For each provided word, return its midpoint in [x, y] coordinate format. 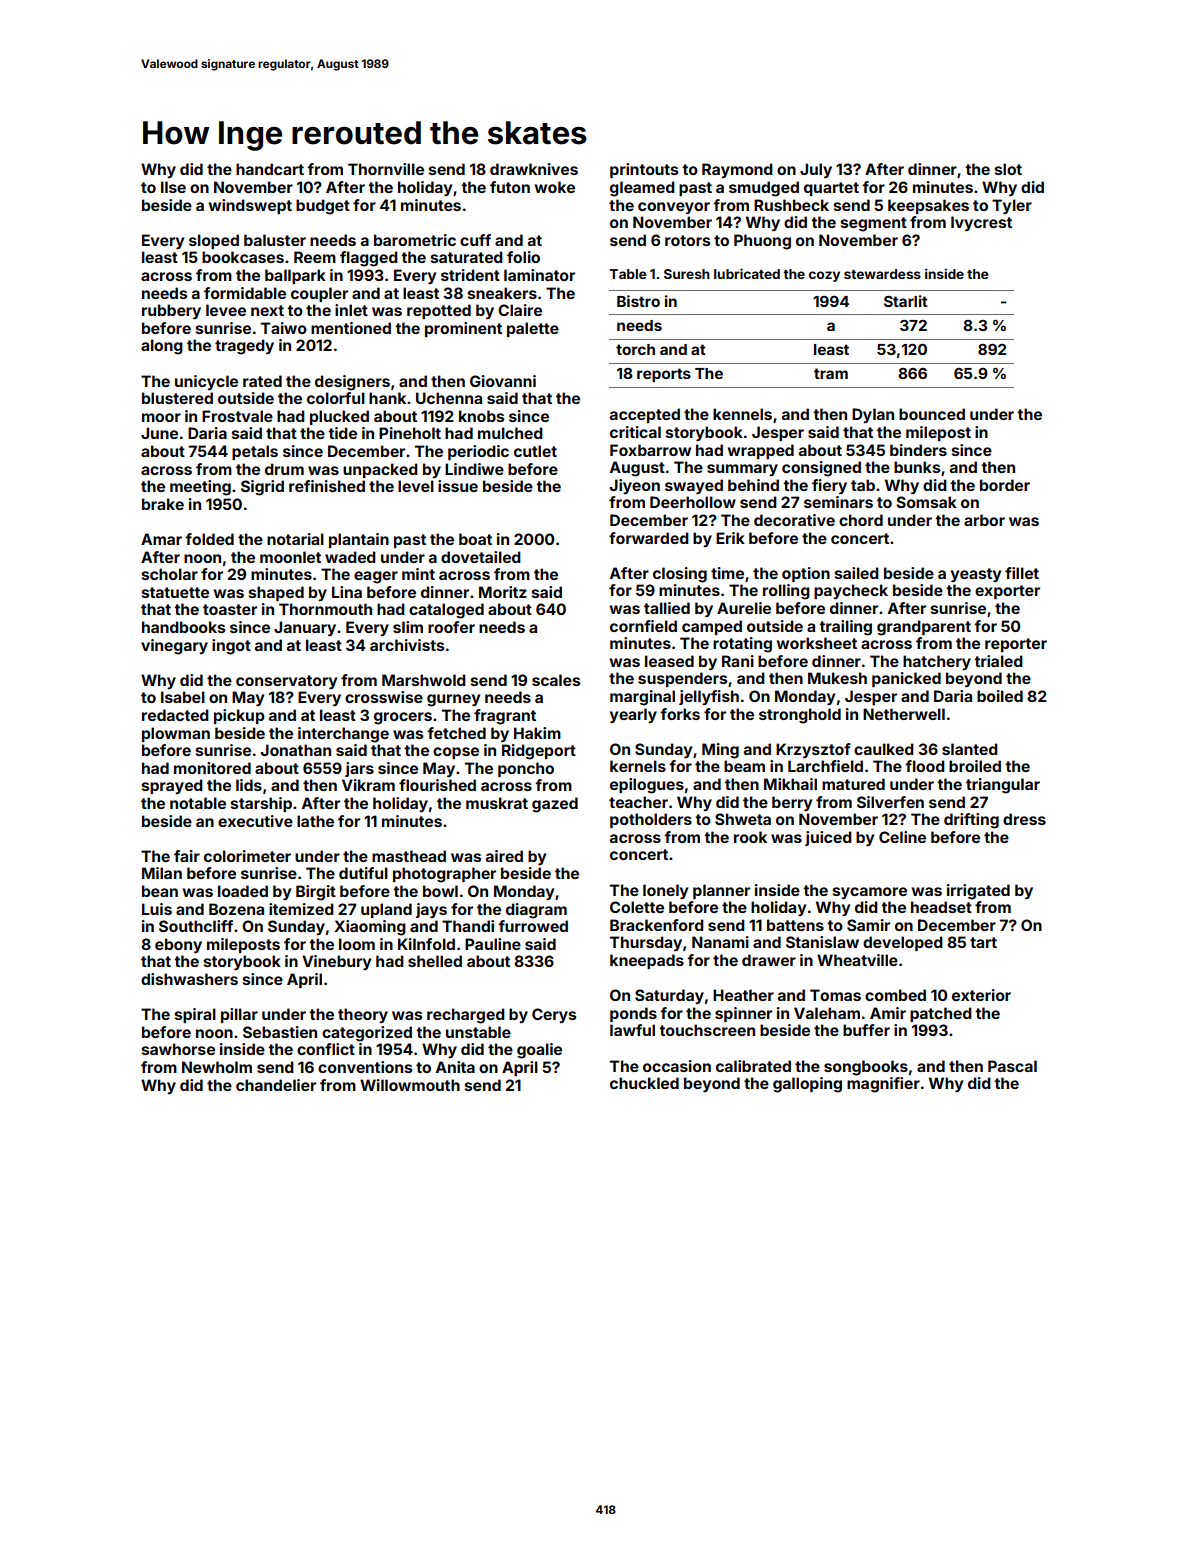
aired [504, 856]
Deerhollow [693, 502]
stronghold [800, 716]
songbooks [866, 1068]
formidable [245, 293]
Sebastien [280, 1032]
